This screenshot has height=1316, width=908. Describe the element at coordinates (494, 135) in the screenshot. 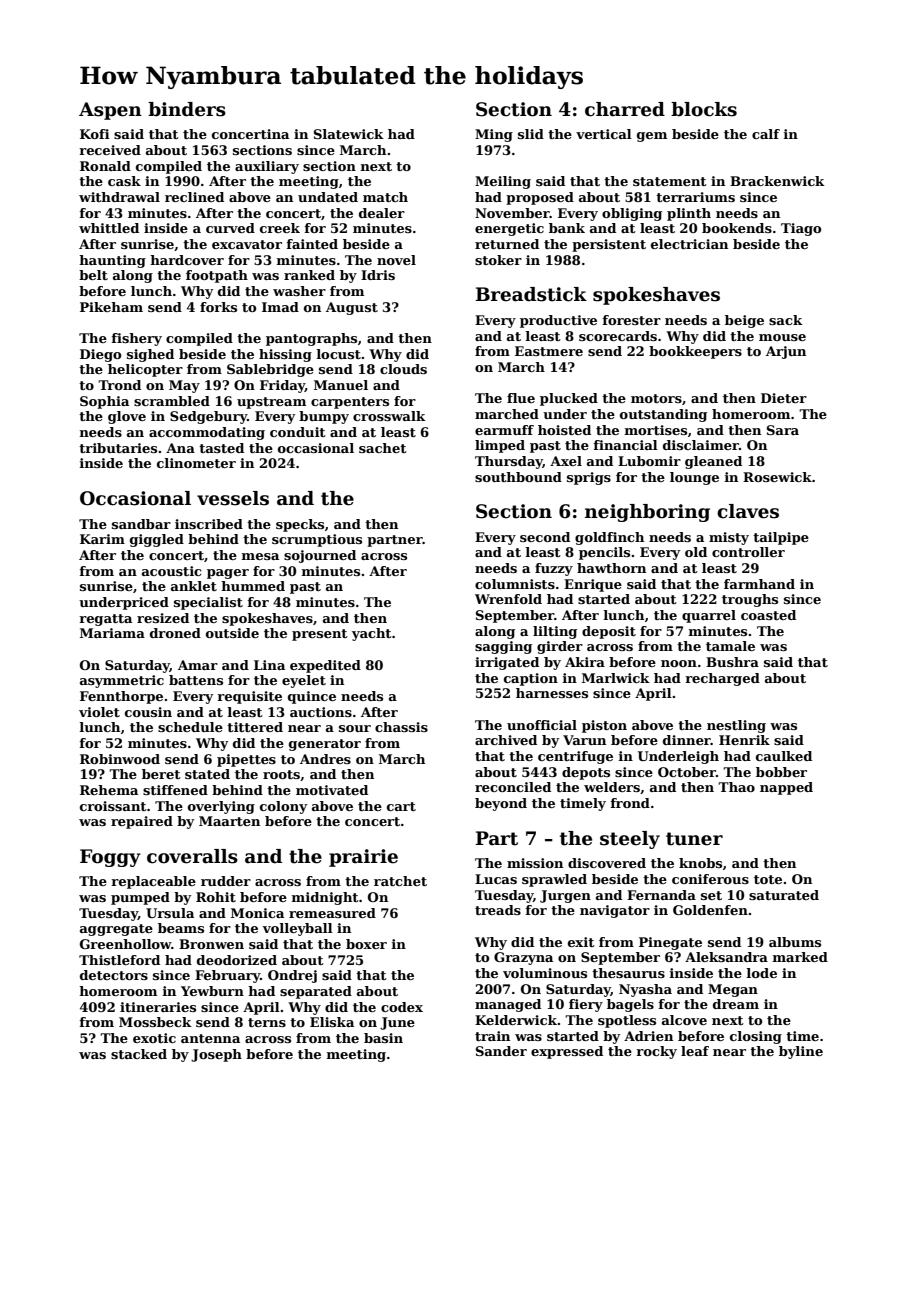

I see `Ming` at that location.
